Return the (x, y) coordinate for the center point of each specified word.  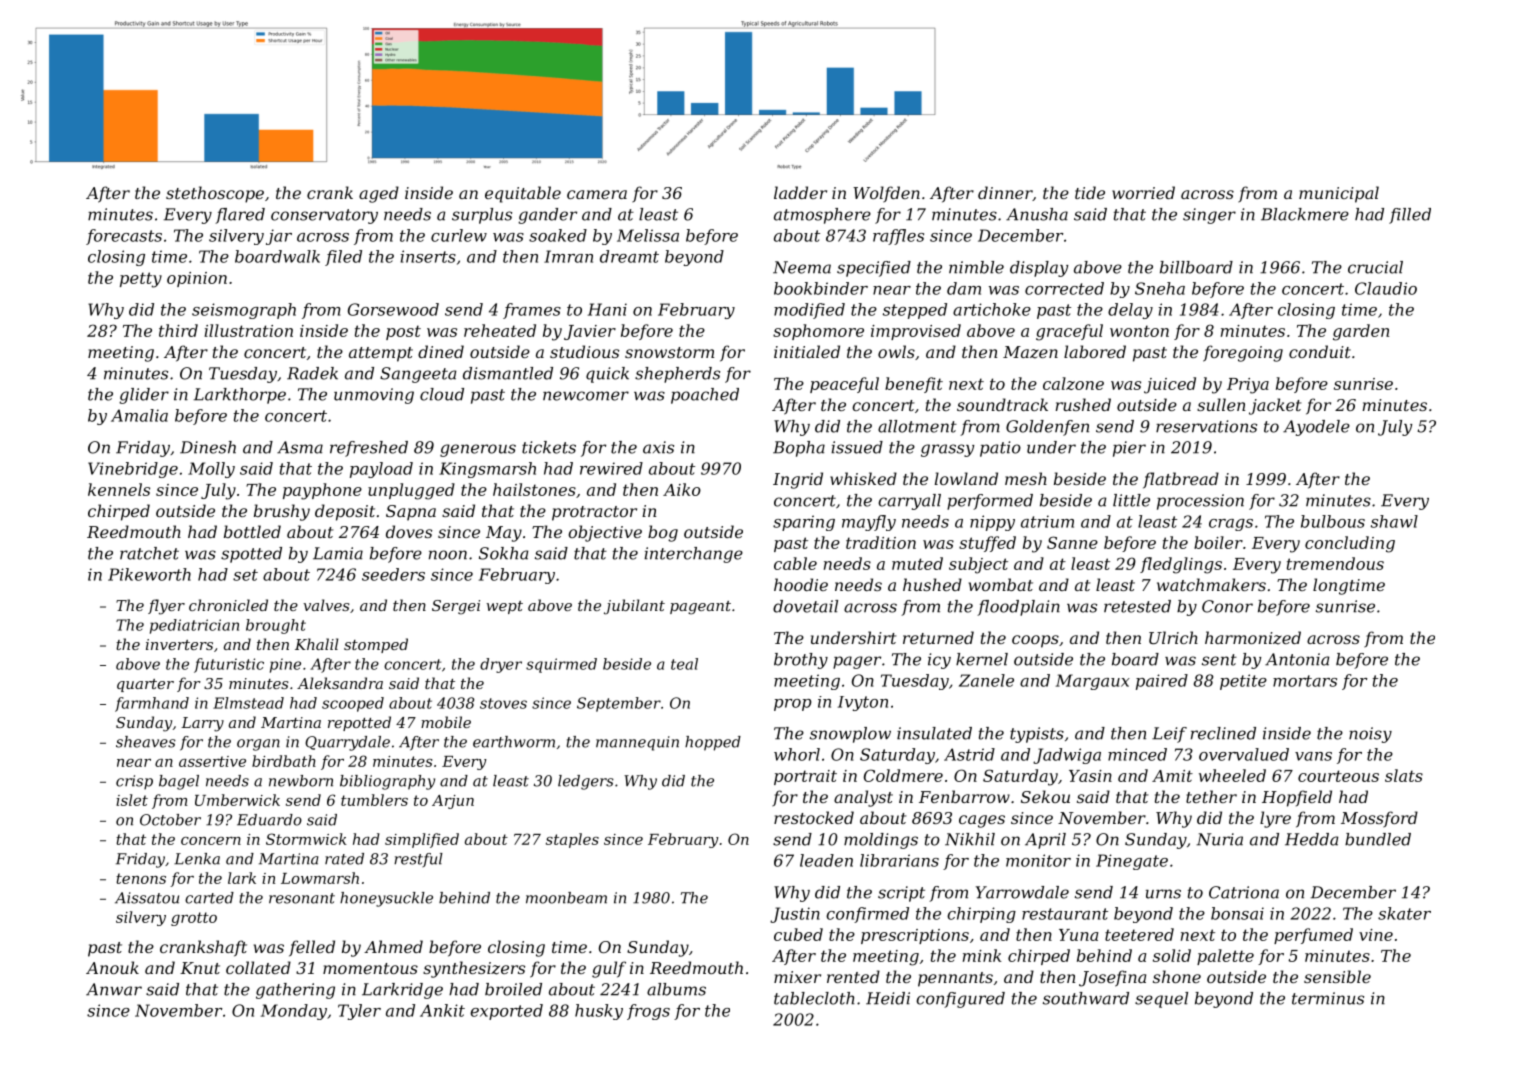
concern (211, 841)
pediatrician (194, 626)
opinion (197, 279)
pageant (700, 608)
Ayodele (1316, 428)
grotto (194, 919)
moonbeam (566, 898)
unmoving (374, 396)
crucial (1375, 267)
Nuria (1219, 839)
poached (705, 396)
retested (1137, 606)
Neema (802, 267)
